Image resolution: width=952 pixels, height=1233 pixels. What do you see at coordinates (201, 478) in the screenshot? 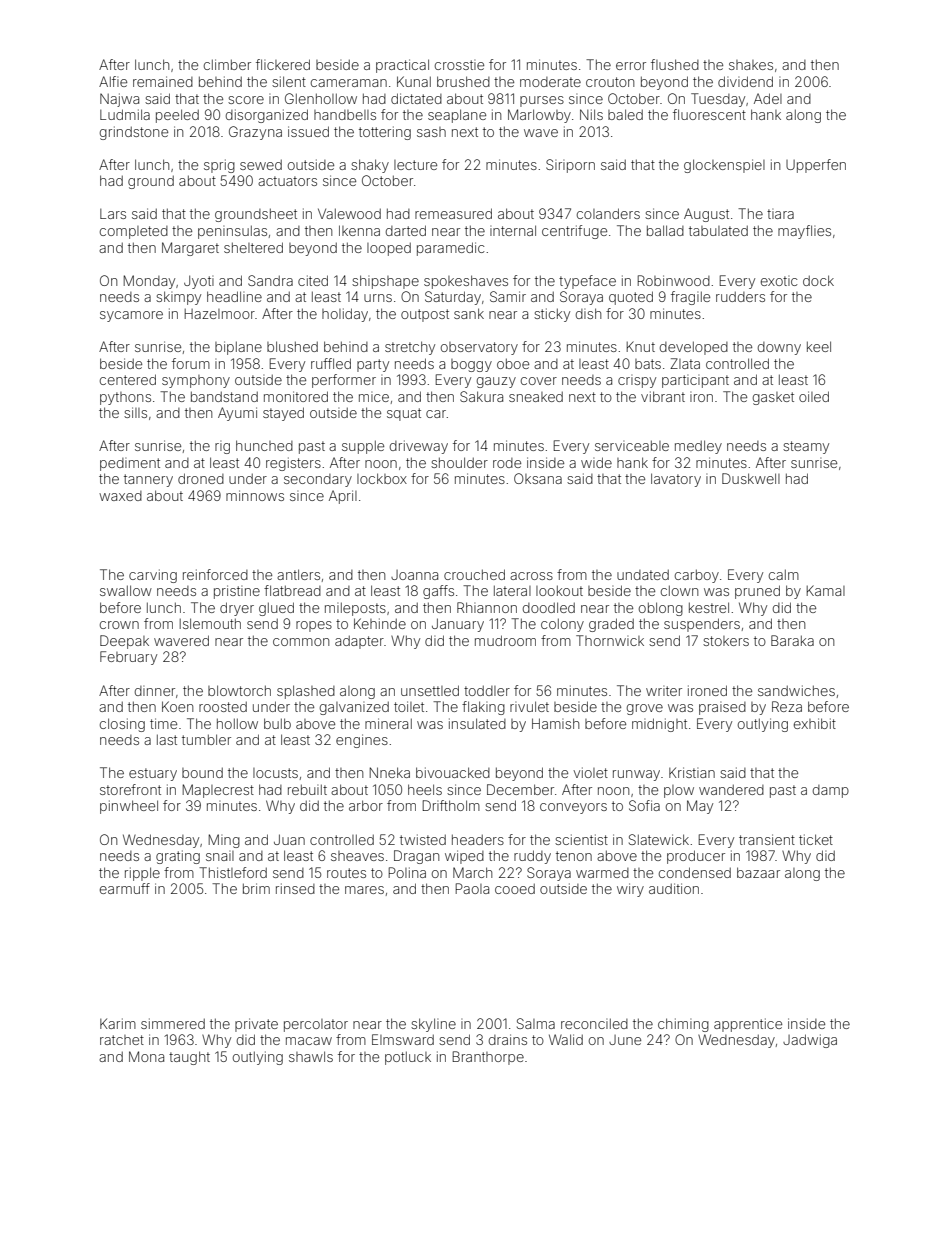
I see `droned` at bounding box center [201, 478].
